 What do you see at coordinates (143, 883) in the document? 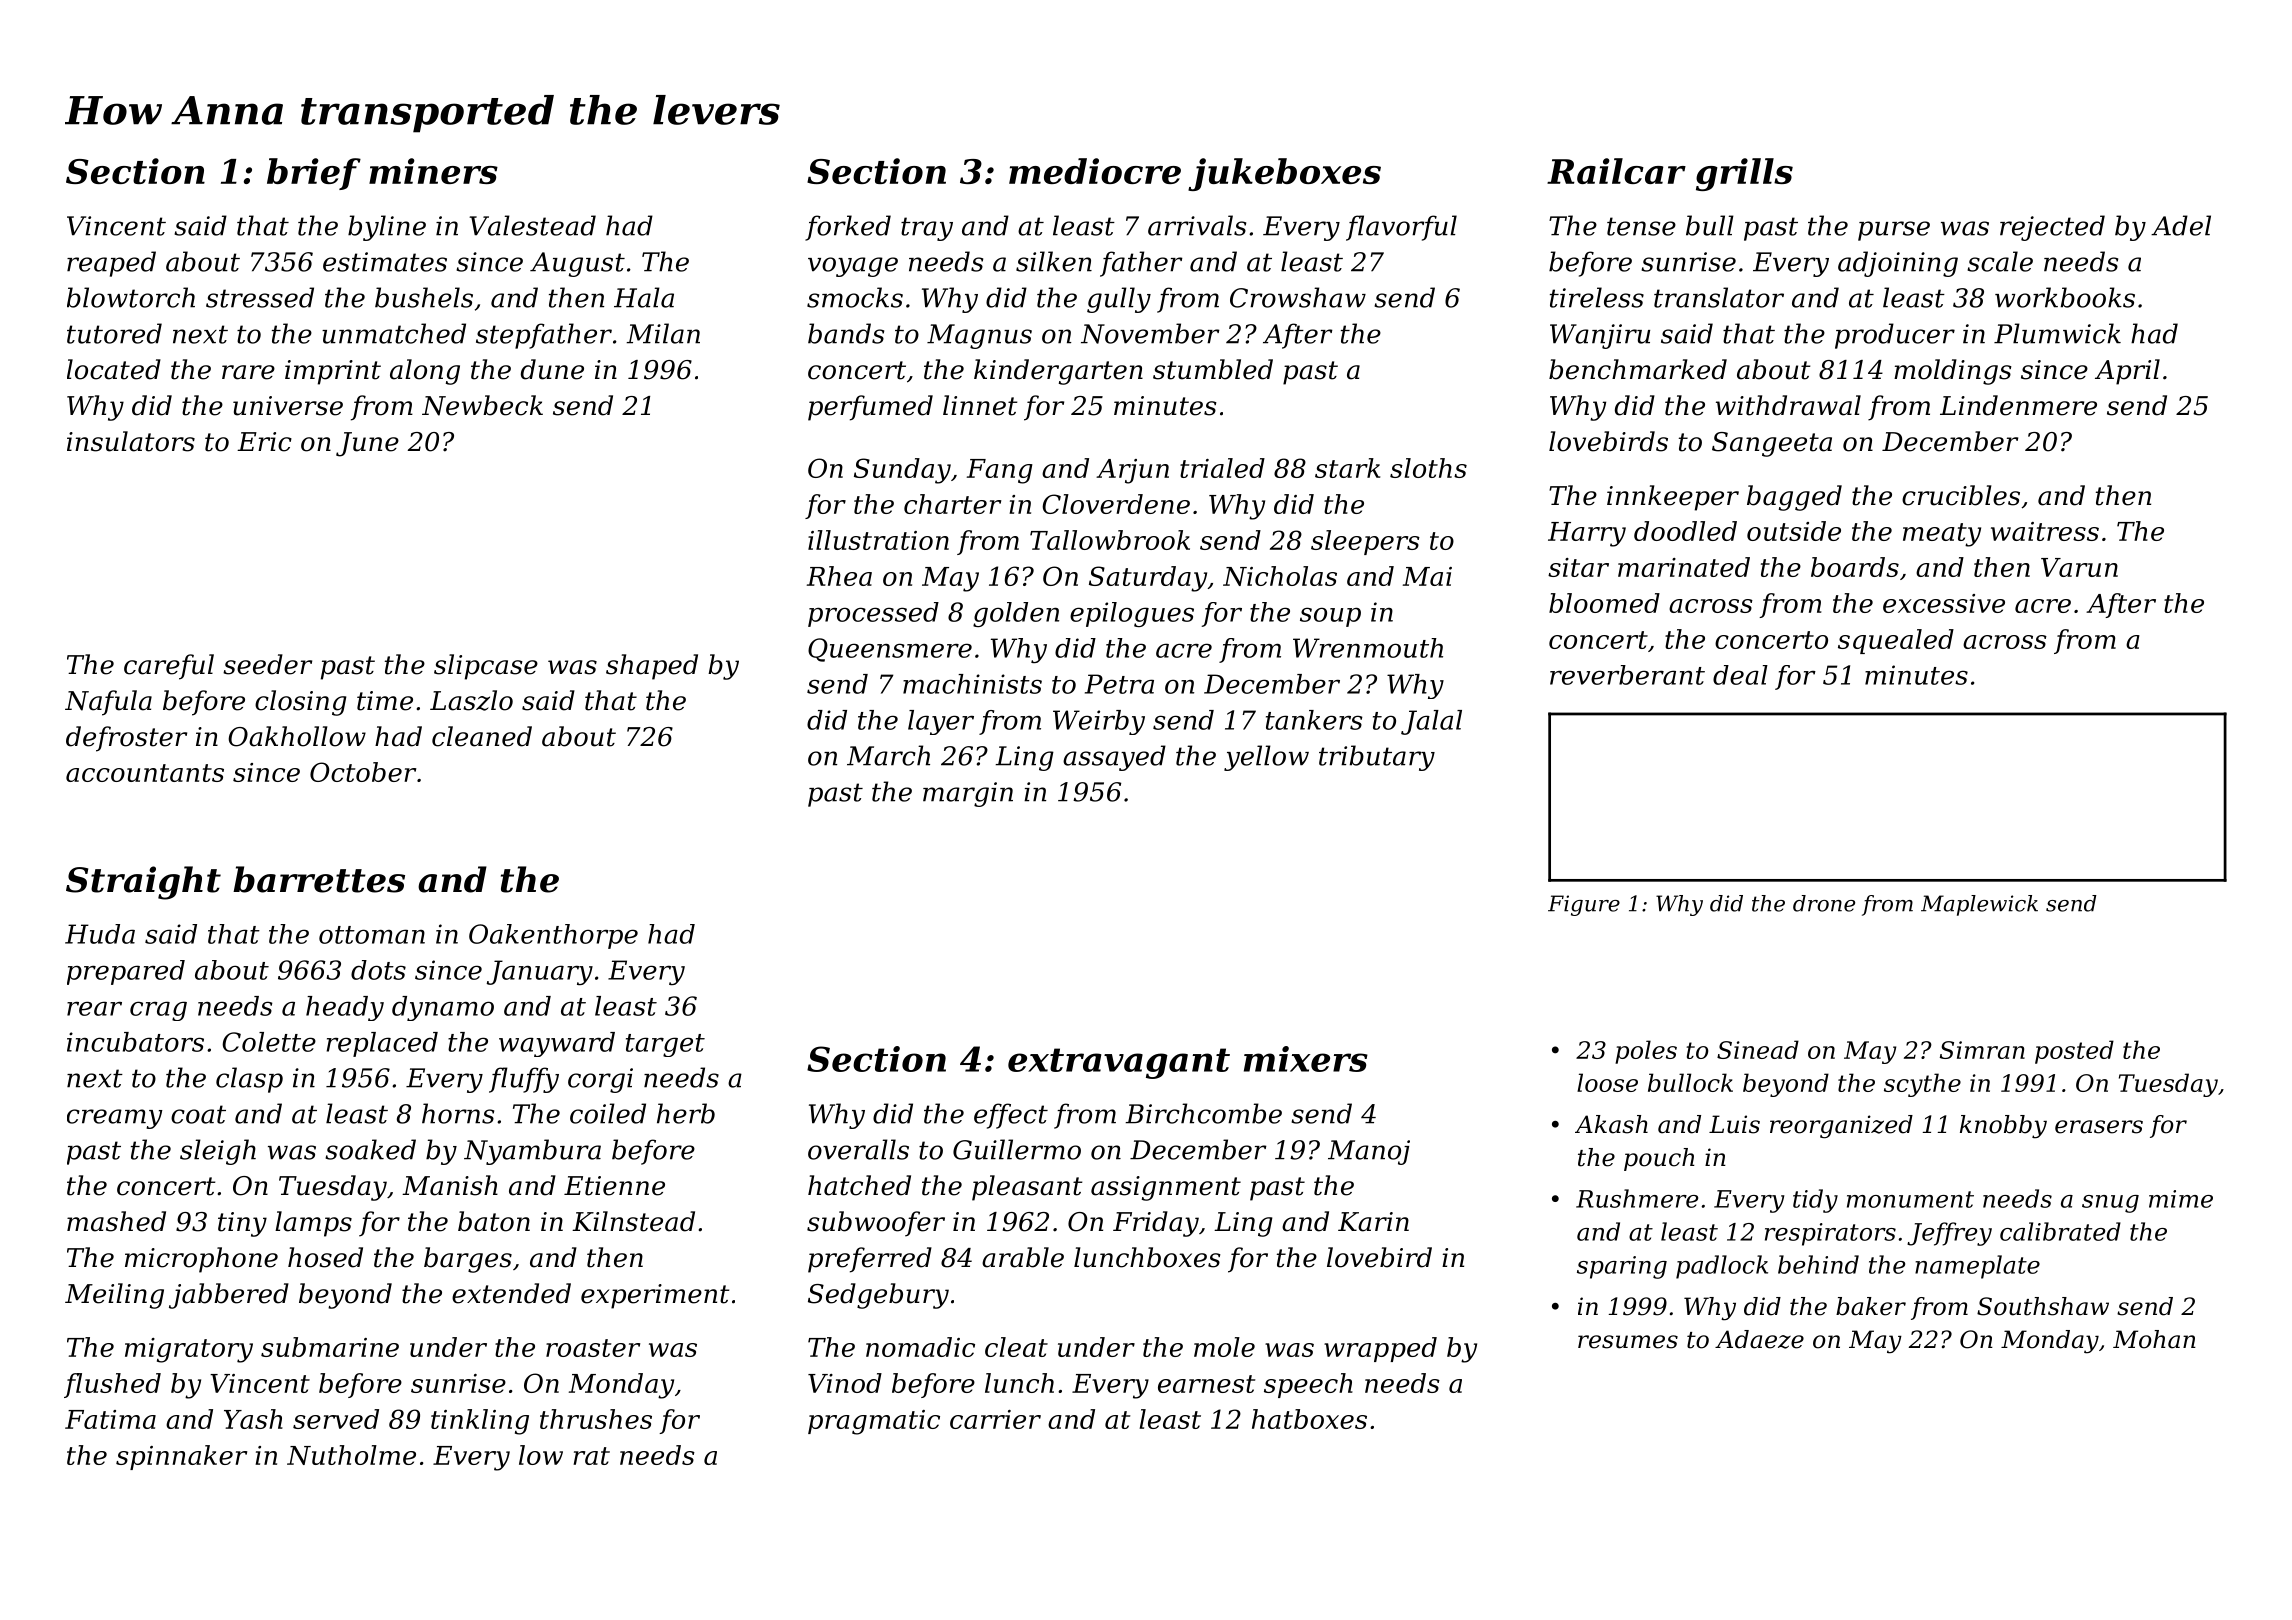
I see `Straight` at bounding box center [143, 883].
